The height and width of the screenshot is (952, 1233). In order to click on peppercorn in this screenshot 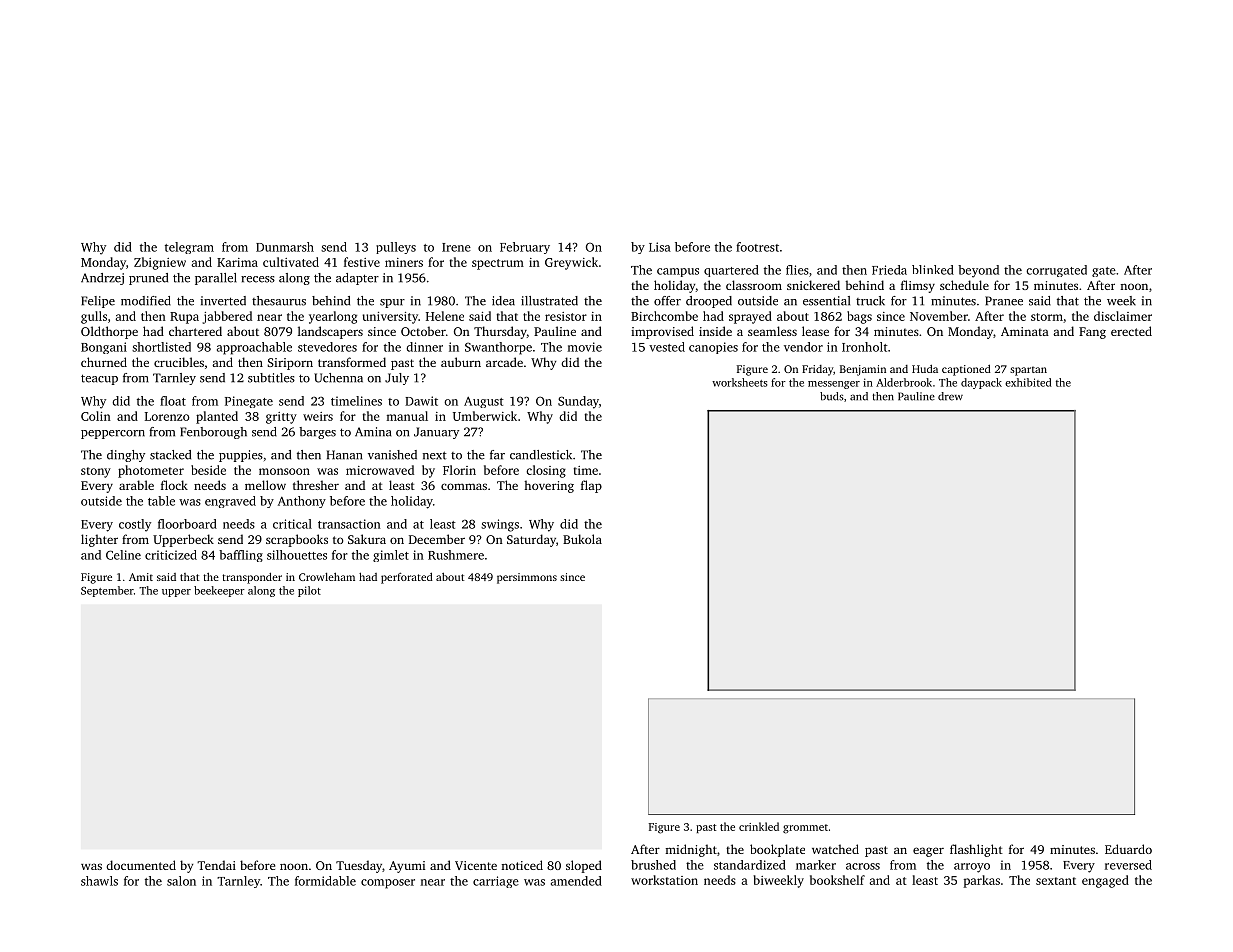, I will do `click(113, 434)`.
